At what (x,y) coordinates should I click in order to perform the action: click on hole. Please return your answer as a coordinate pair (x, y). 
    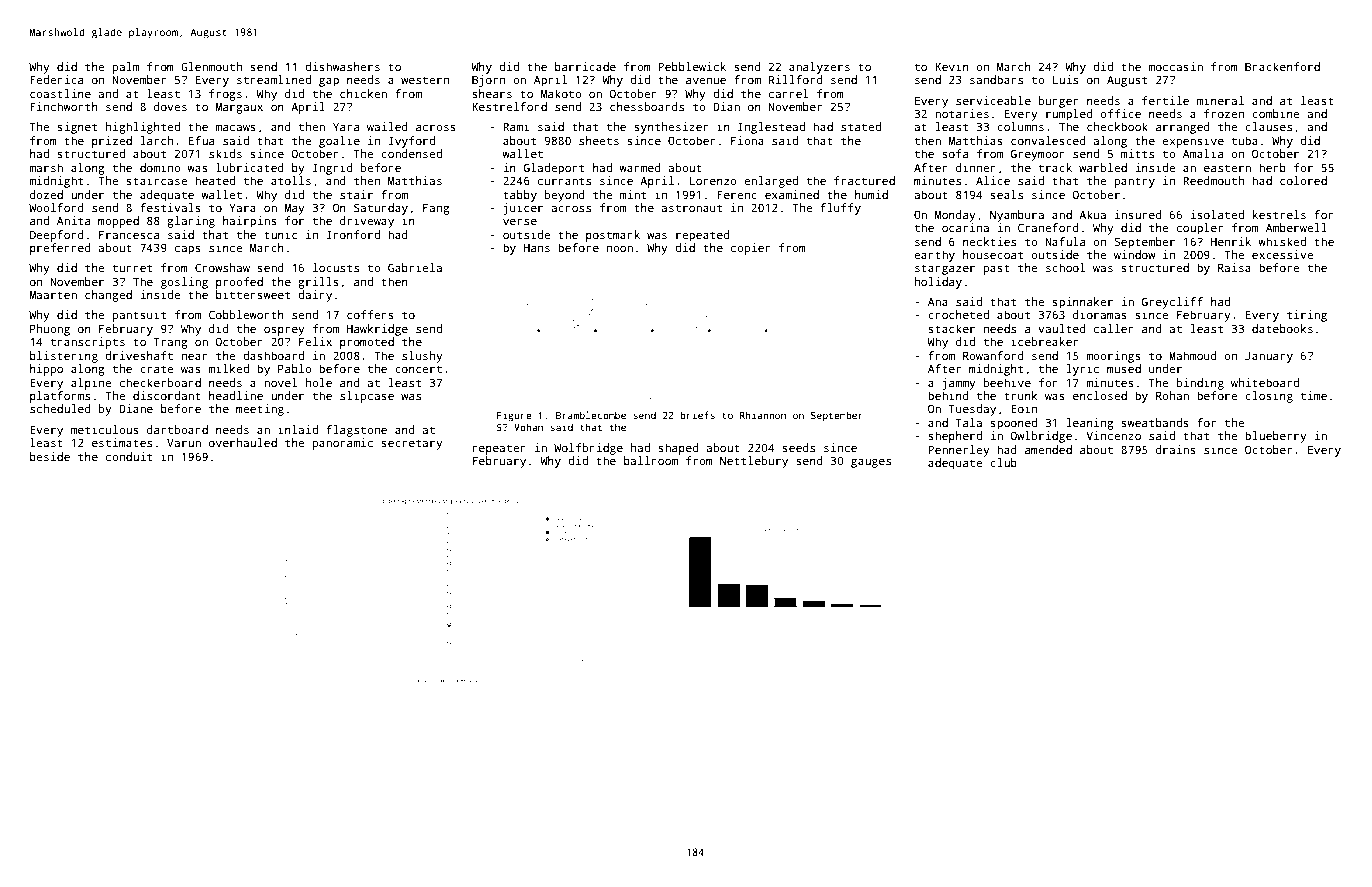
    Looking at the image, I should click on (319, 382).
